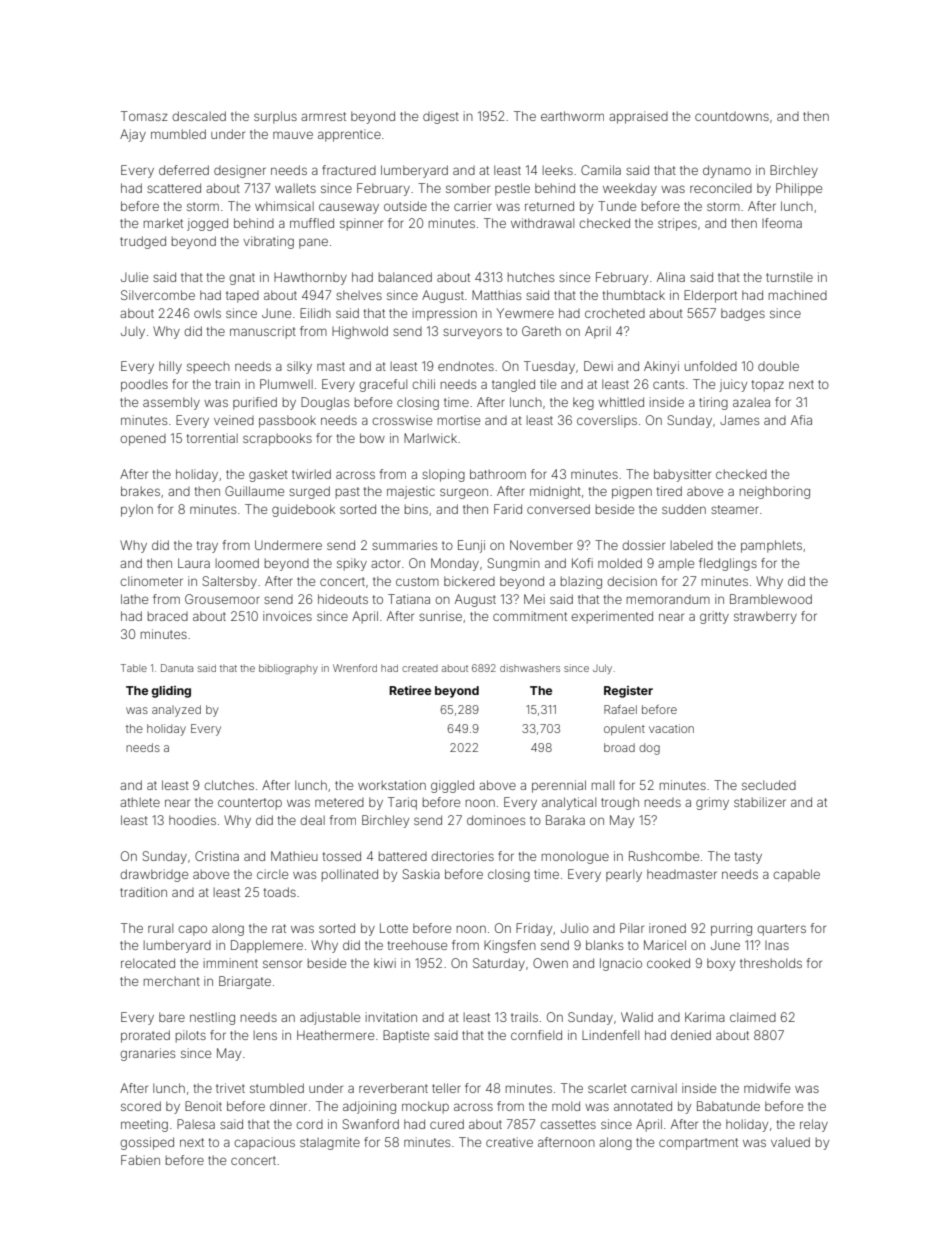  What do you see at coordinates (698, 1144) in the screenshot?
I see `compartment` at bounding box center [698, 1144].
